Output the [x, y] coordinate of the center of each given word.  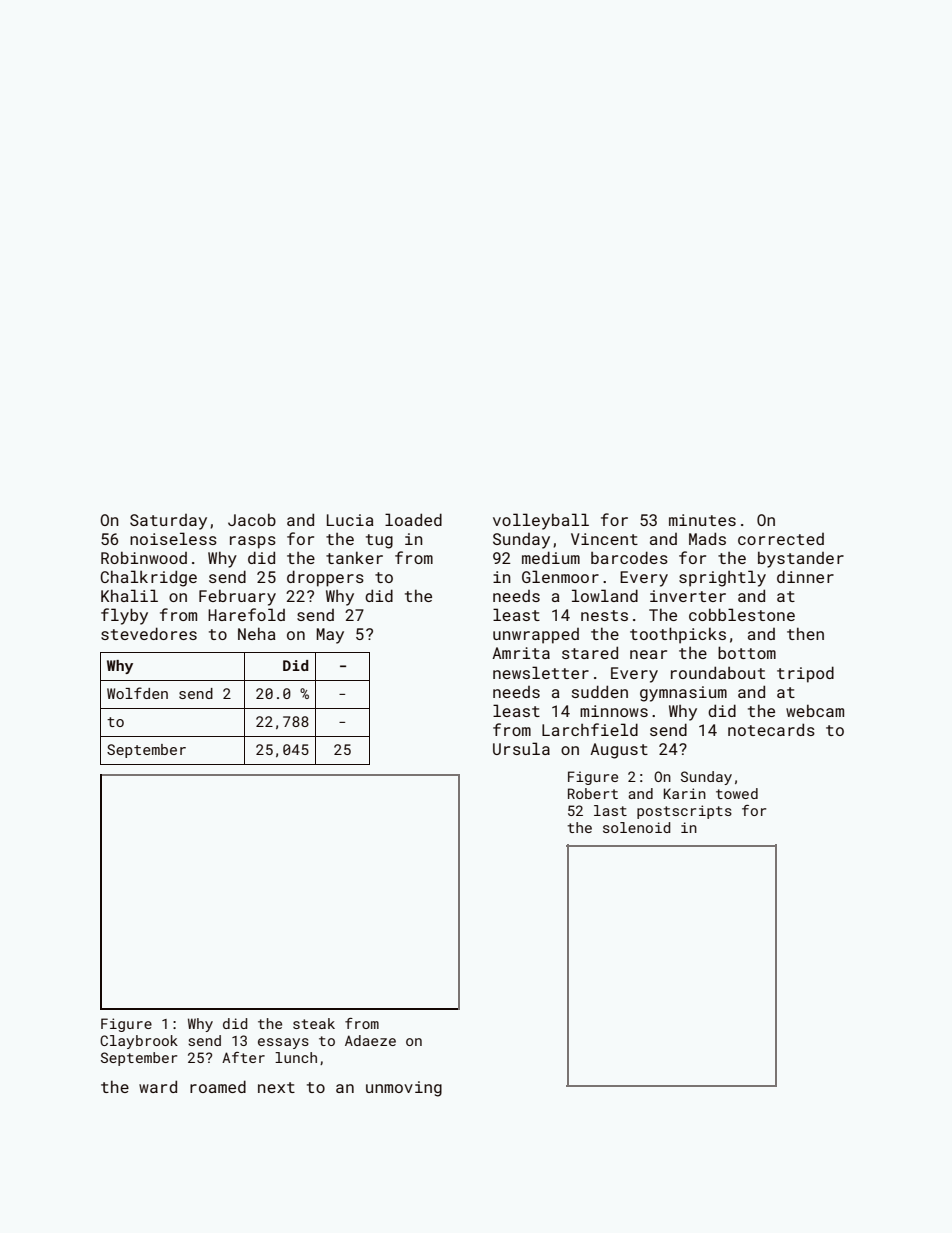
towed [737, 793]
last [610, 810]
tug [379, 541]
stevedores [149, 633]
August [619, 751]
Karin [685, 793]
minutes [702, 520]
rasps [253, 542]
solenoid [636, 827]
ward [158, 1086]
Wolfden [137, 693]
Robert [593, 793]
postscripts [684, 812]
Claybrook [139, 1042]
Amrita [521, 653]
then [805, 633]
